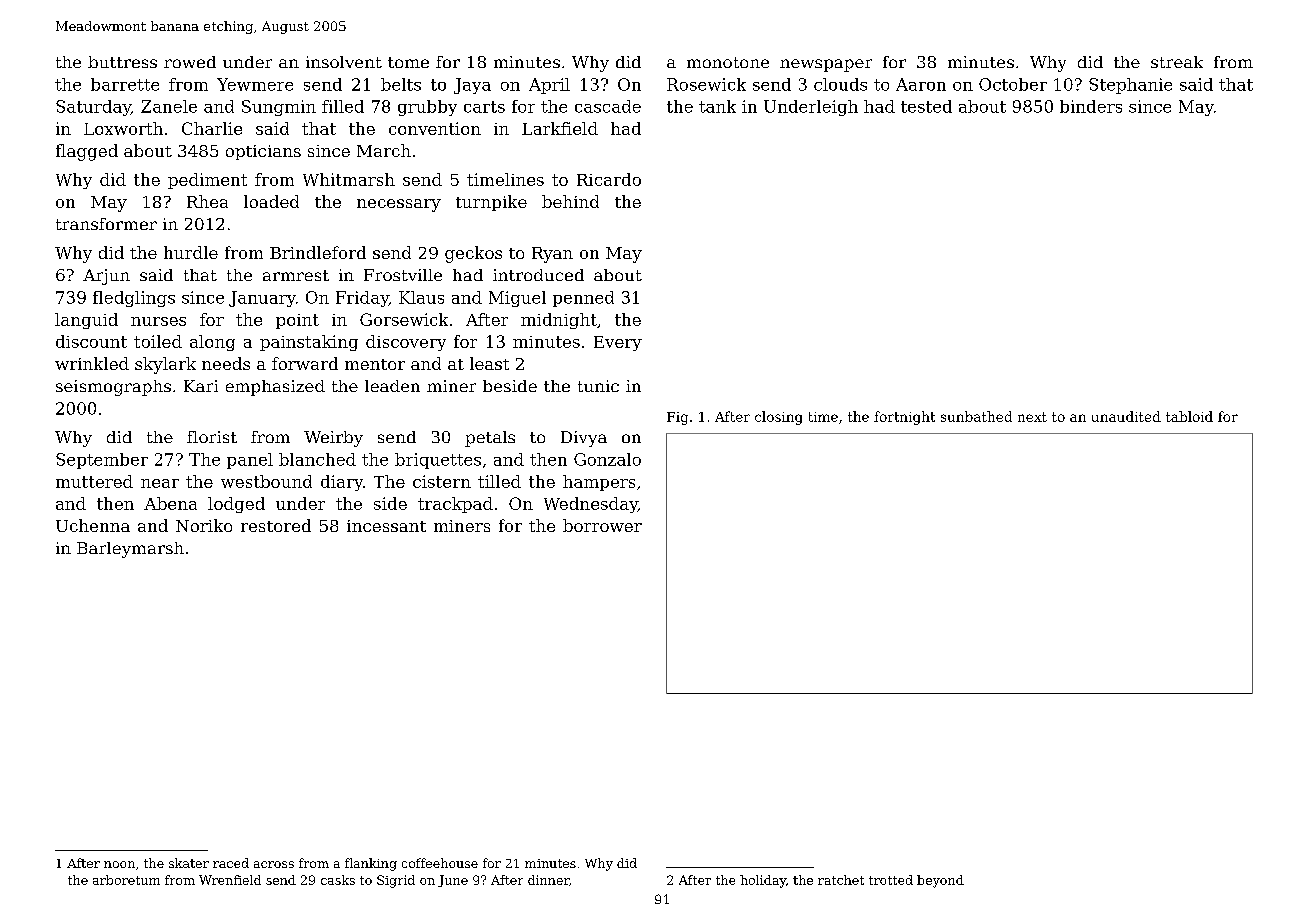 Image resolution: width=1308 pixels, height=924 pixels. Describe the element at coordinates (940, 881) in the image. I see `beyond` at that location.
